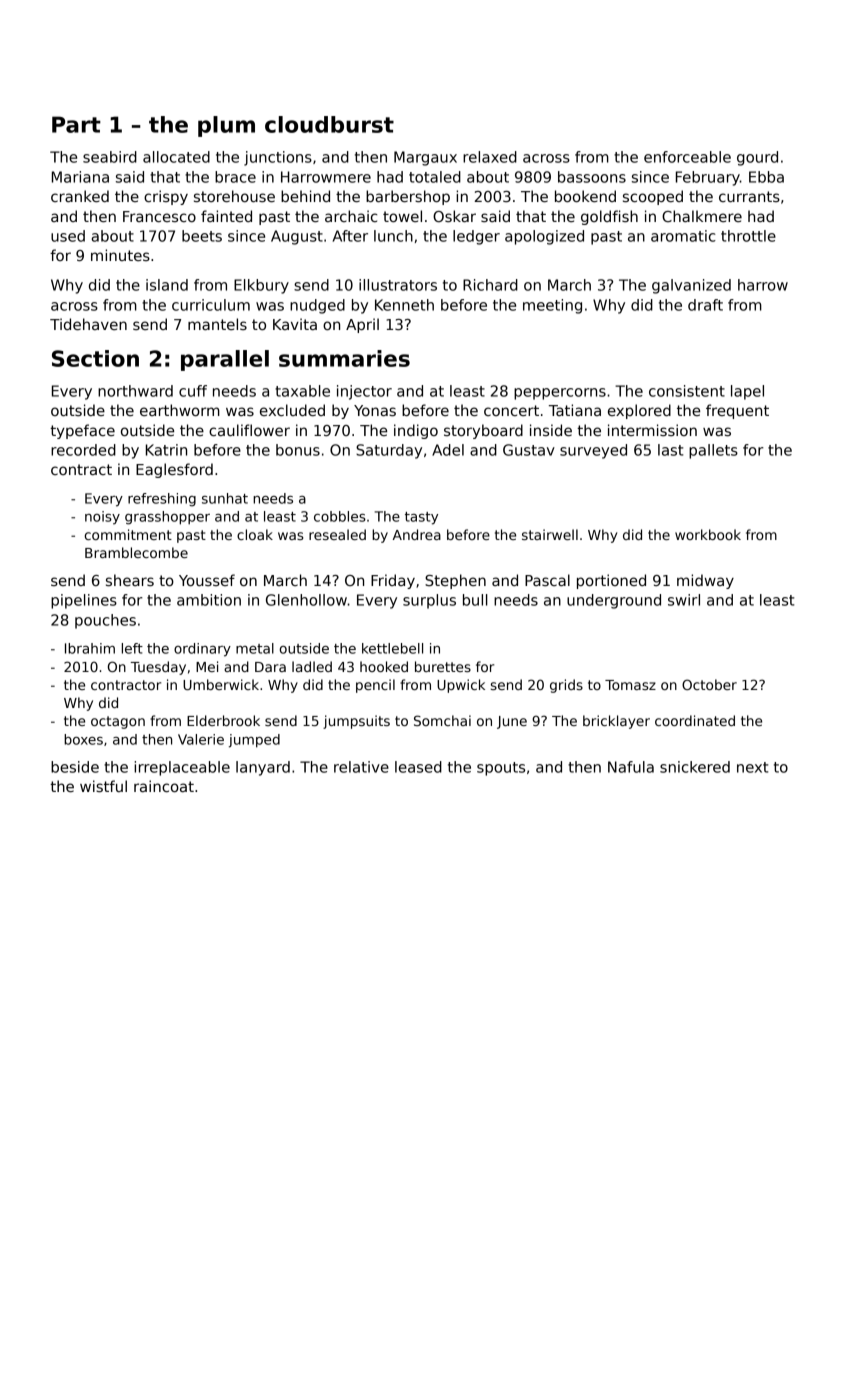 The height and width of the document is (1400, 849). What do you see at coordinates (249, 430) in the document?
I see `cauliflower` at bounding box center [249, 430].
